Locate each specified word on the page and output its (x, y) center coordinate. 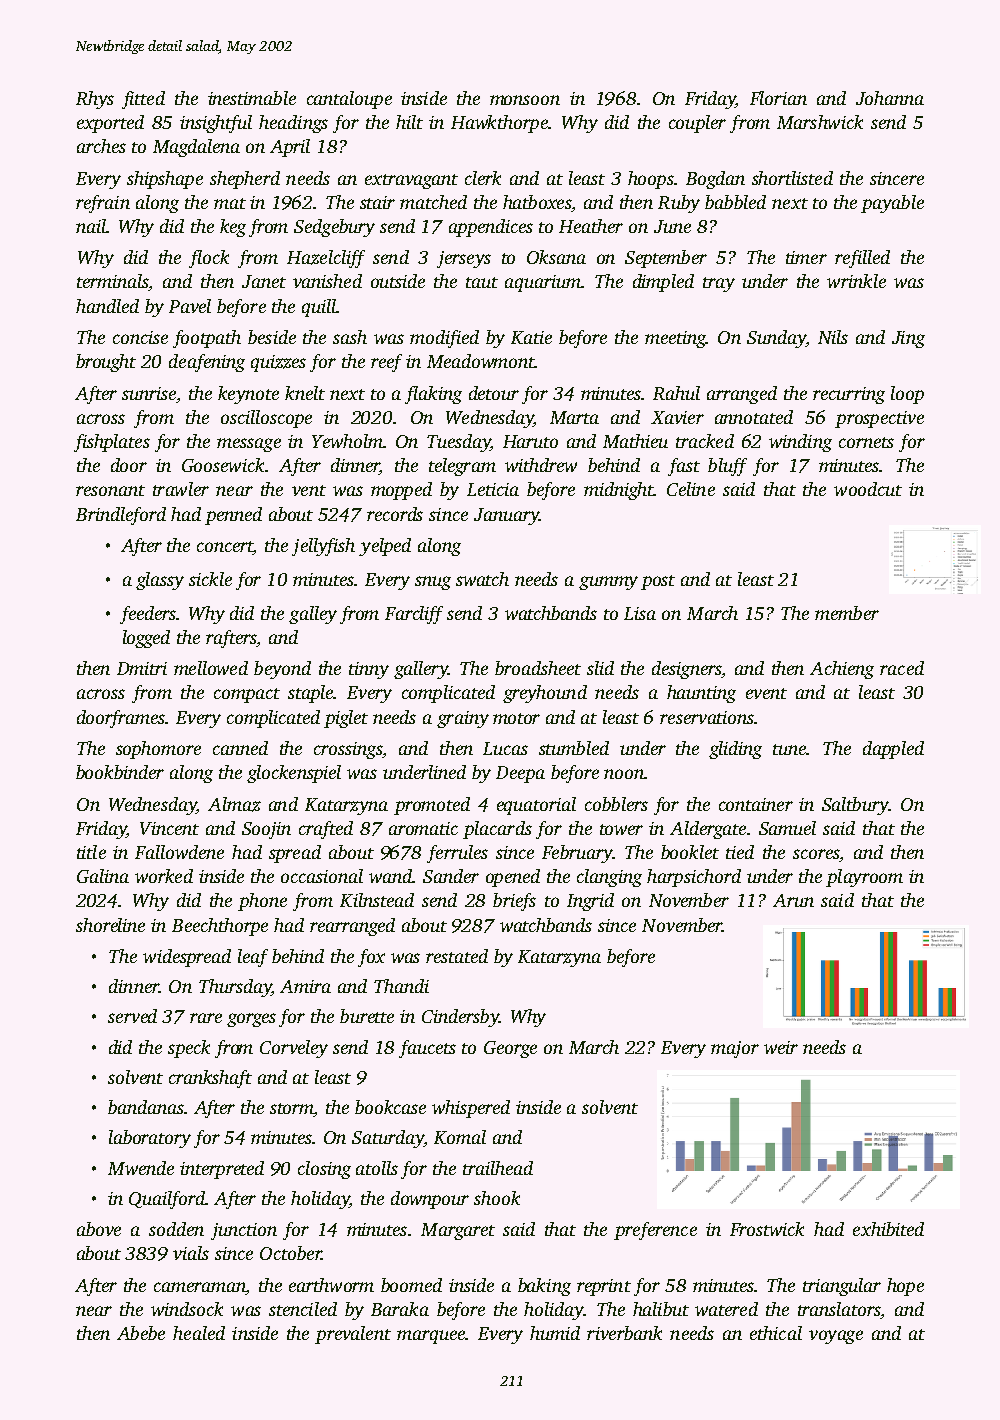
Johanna (890, 98)
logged (146, 639)
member (847, 613)
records (395, 514)
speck (189, 1049)
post (658, 582)
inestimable (252, 98)
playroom (864, 878)
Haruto (530, 441)
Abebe (141, 1333)
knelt (305, 393)
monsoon (525, 100)
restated (457, 956)
